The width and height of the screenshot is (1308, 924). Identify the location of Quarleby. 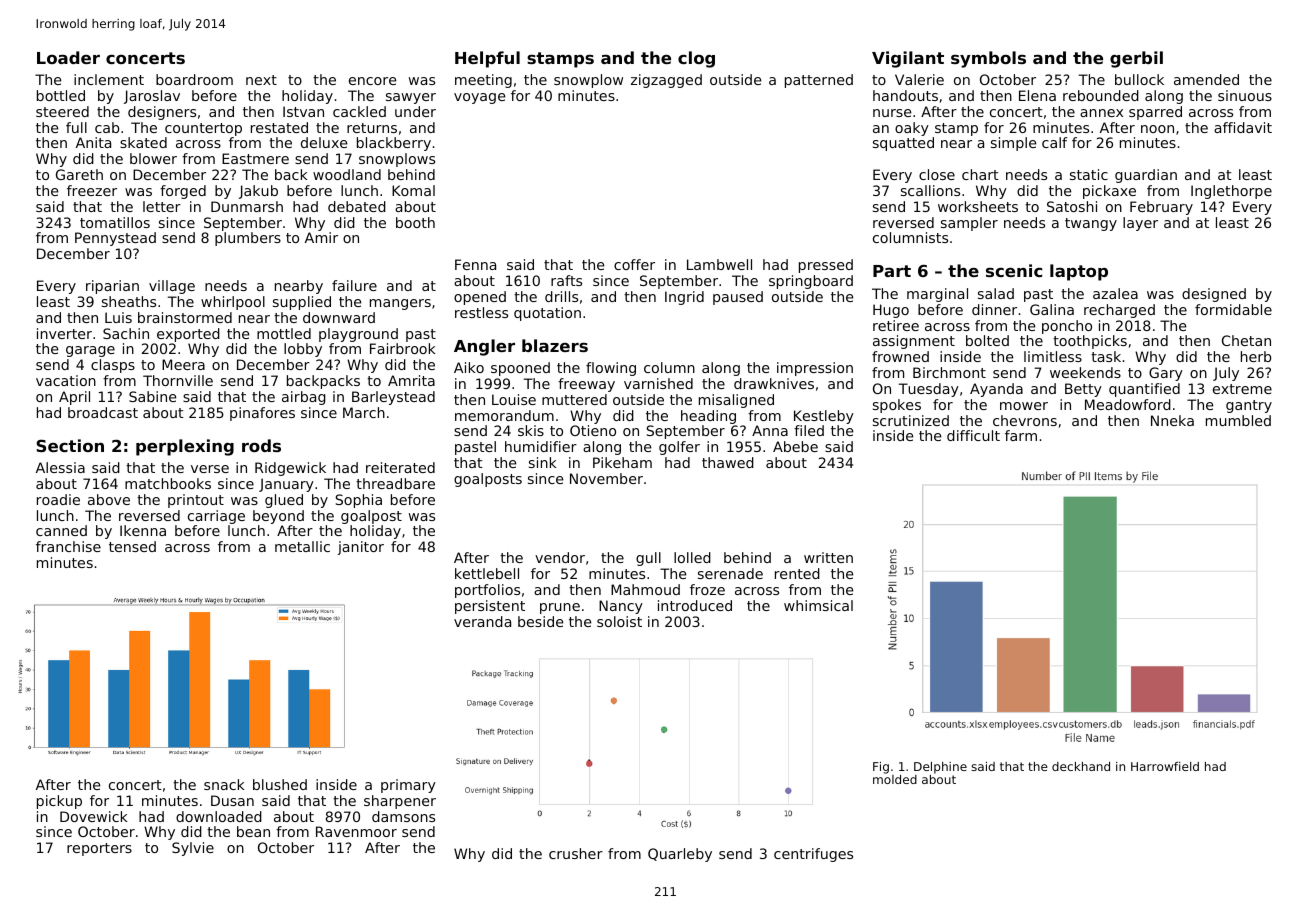
(680, 855).
